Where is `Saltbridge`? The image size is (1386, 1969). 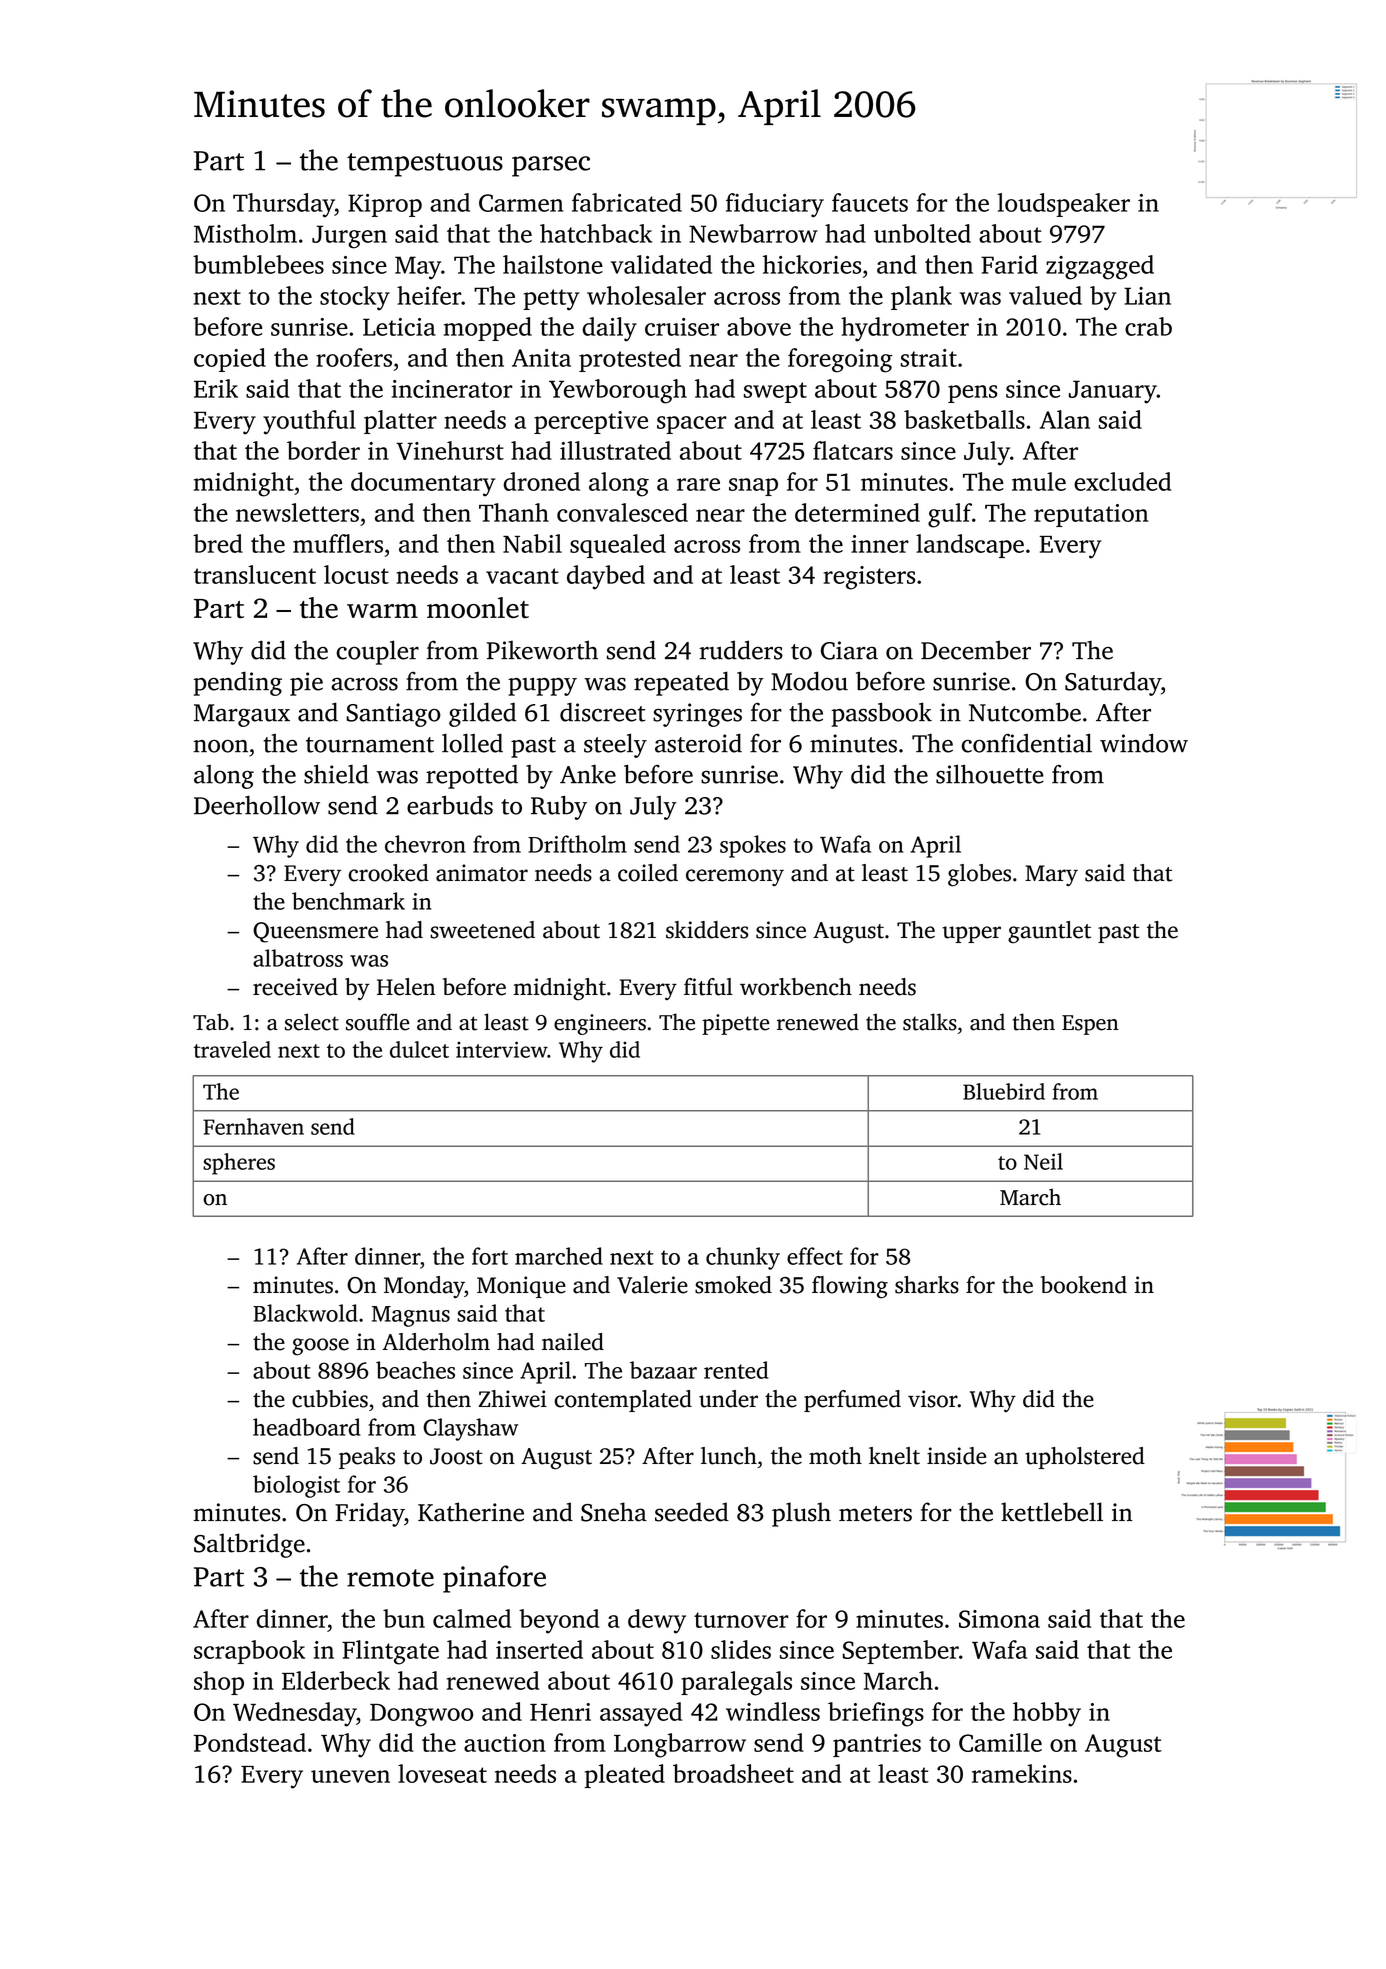
Saltbridge is located at coordinates (249, 1545).
